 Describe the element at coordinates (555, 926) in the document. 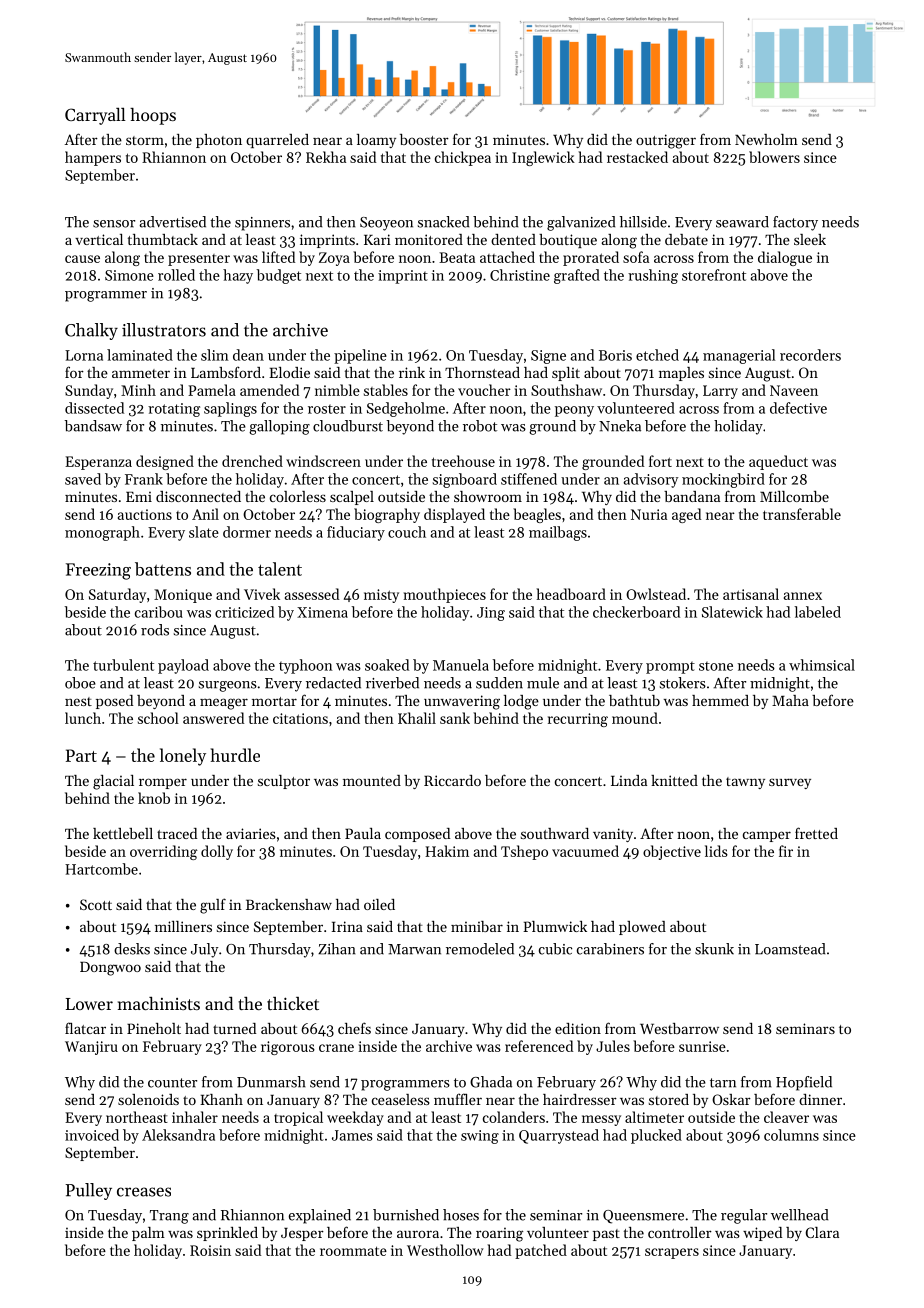

I see `Plumwick` at that location.
